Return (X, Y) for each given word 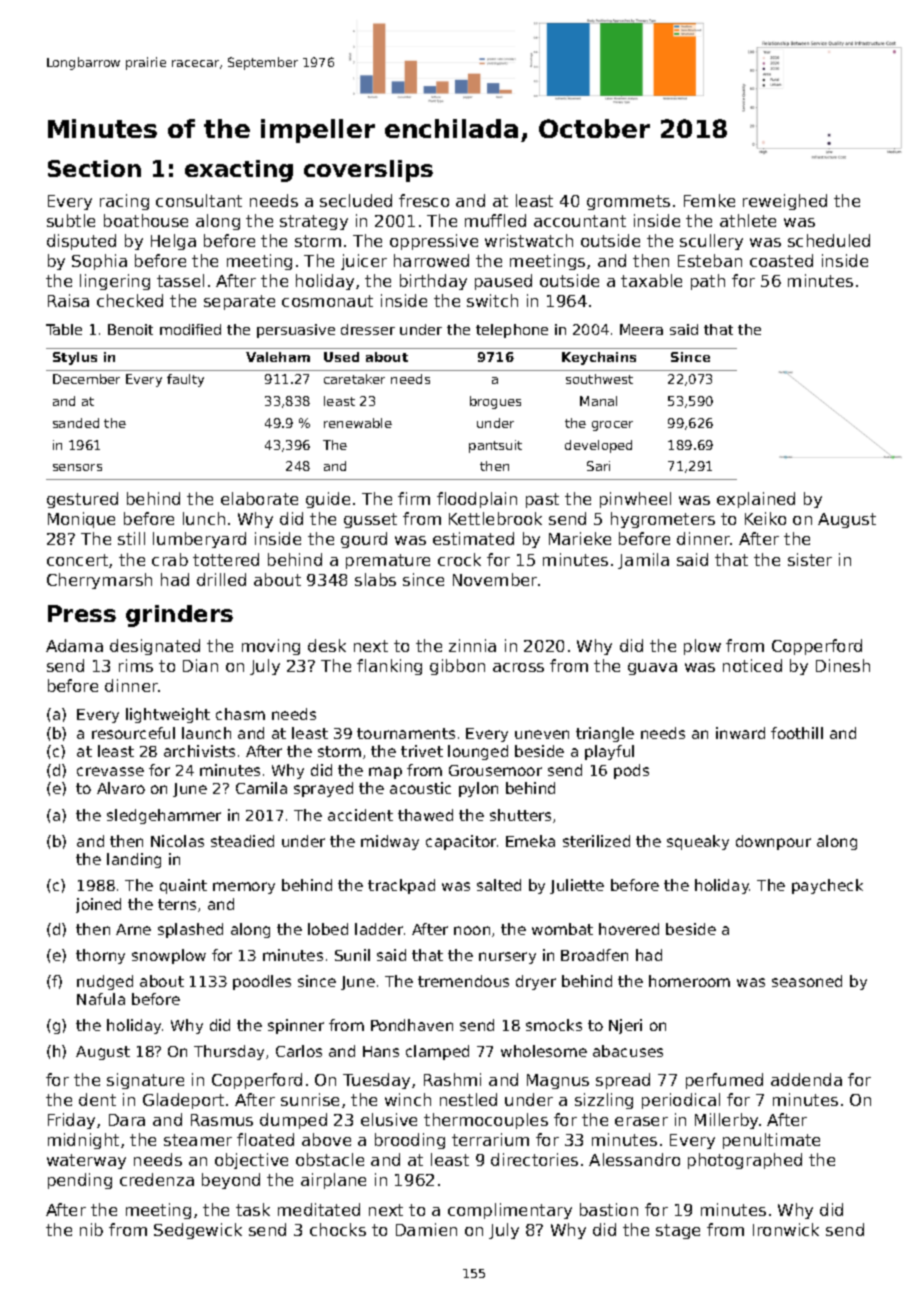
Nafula (101, 999)
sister (810, 559)
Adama (74, 645)
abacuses (628, 1051)
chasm (240, 714)
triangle (605, 734)
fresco (424, 200)
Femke (709, 200)
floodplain (477, 500)
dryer (536, 982)
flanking (389, 667)
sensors (77, 467)
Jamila (643, 561)
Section (94, 168)
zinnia (472, 645)
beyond (231, 1181)
